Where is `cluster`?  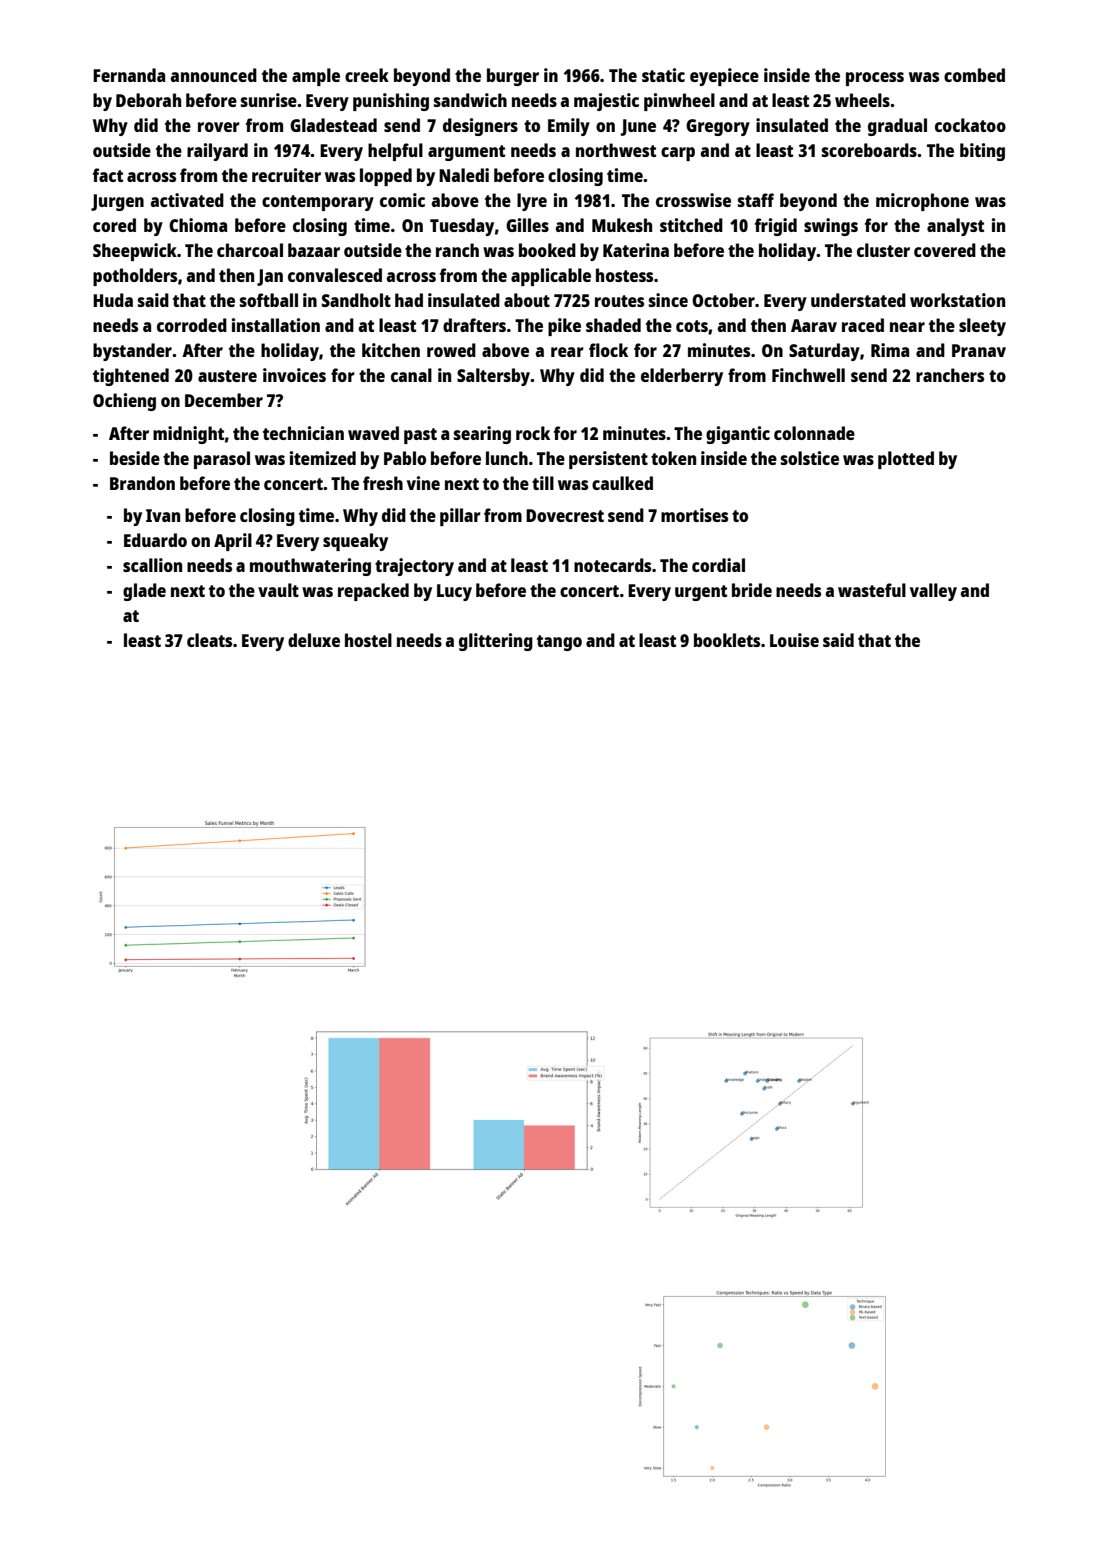 cluster is located at coordinates (883, 250).
